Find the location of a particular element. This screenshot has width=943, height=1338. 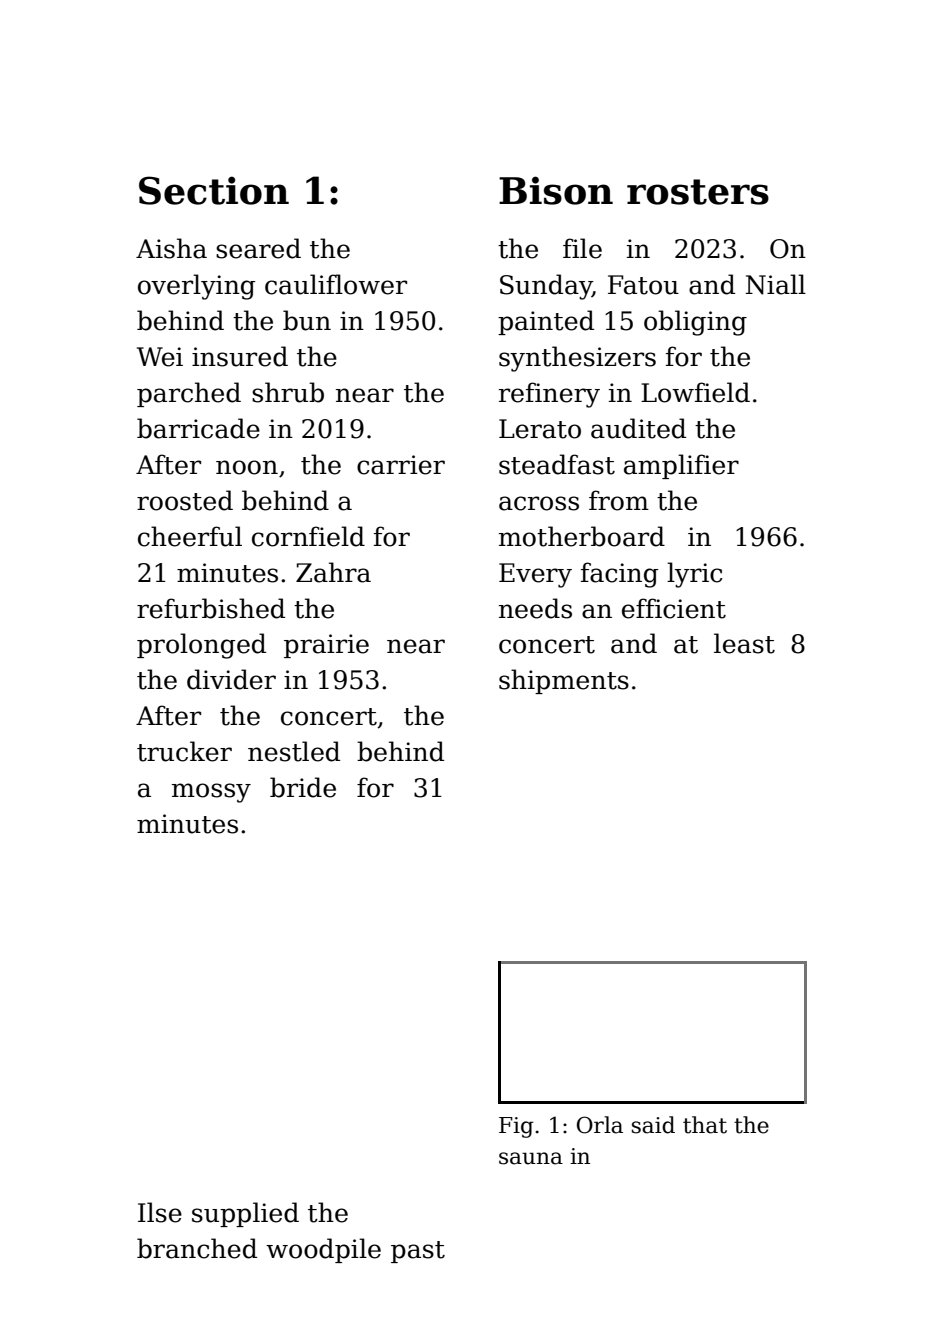

past is located at coordinates (418, 1252).
